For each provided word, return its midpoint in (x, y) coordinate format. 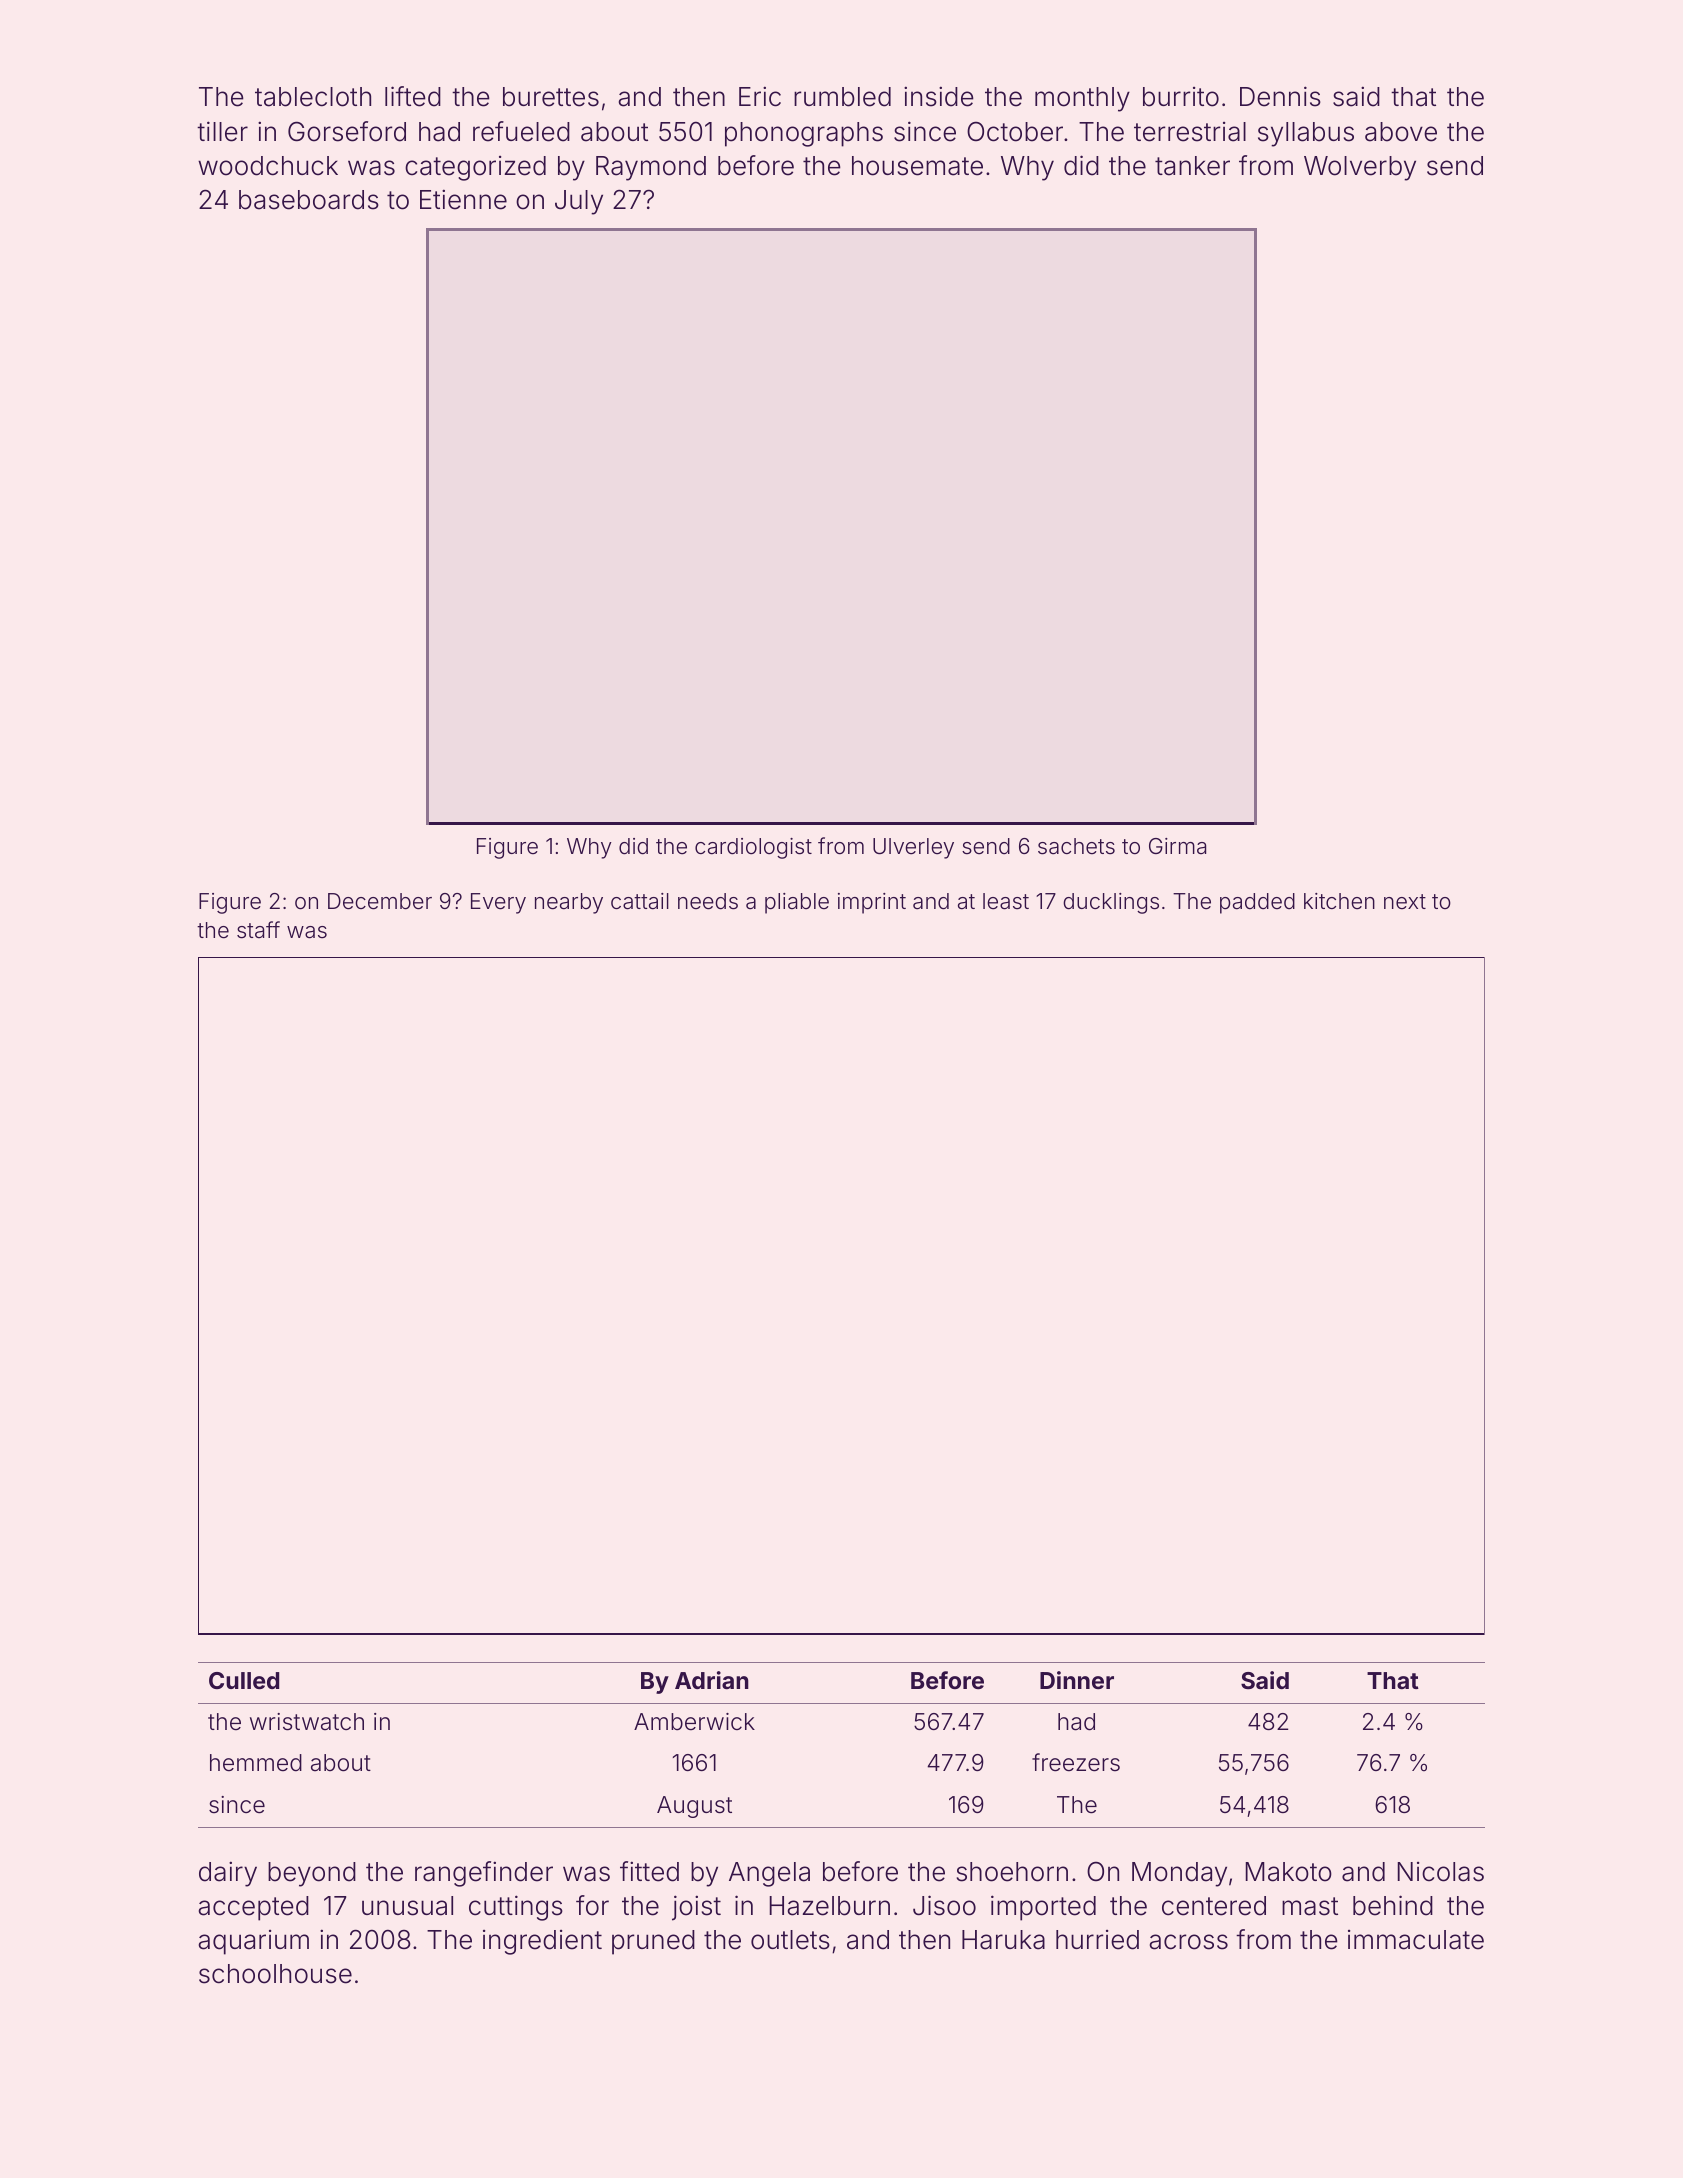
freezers (1076, 1762)
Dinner (1077, 1680)
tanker (1192, 166)
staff (258, 930)
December (380, 901)
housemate (917, 166)
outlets (790, 1940)
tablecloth (313, 97)
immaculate (1416, 1940)
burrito (1181, 97)
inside (939, 96)
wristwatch (307, 1722)
